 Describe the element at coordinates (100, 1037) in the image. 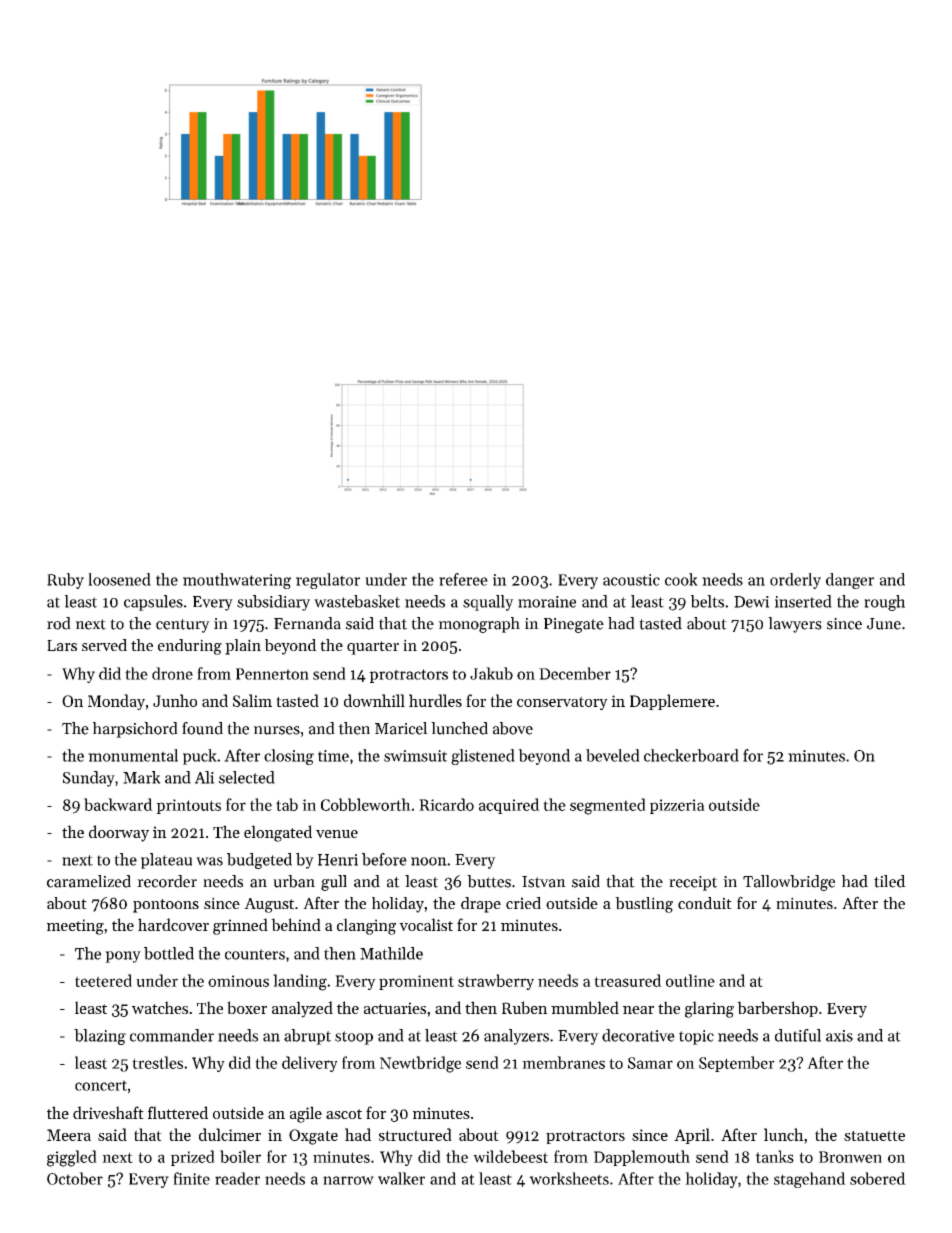

I see `blazing` at that location.
